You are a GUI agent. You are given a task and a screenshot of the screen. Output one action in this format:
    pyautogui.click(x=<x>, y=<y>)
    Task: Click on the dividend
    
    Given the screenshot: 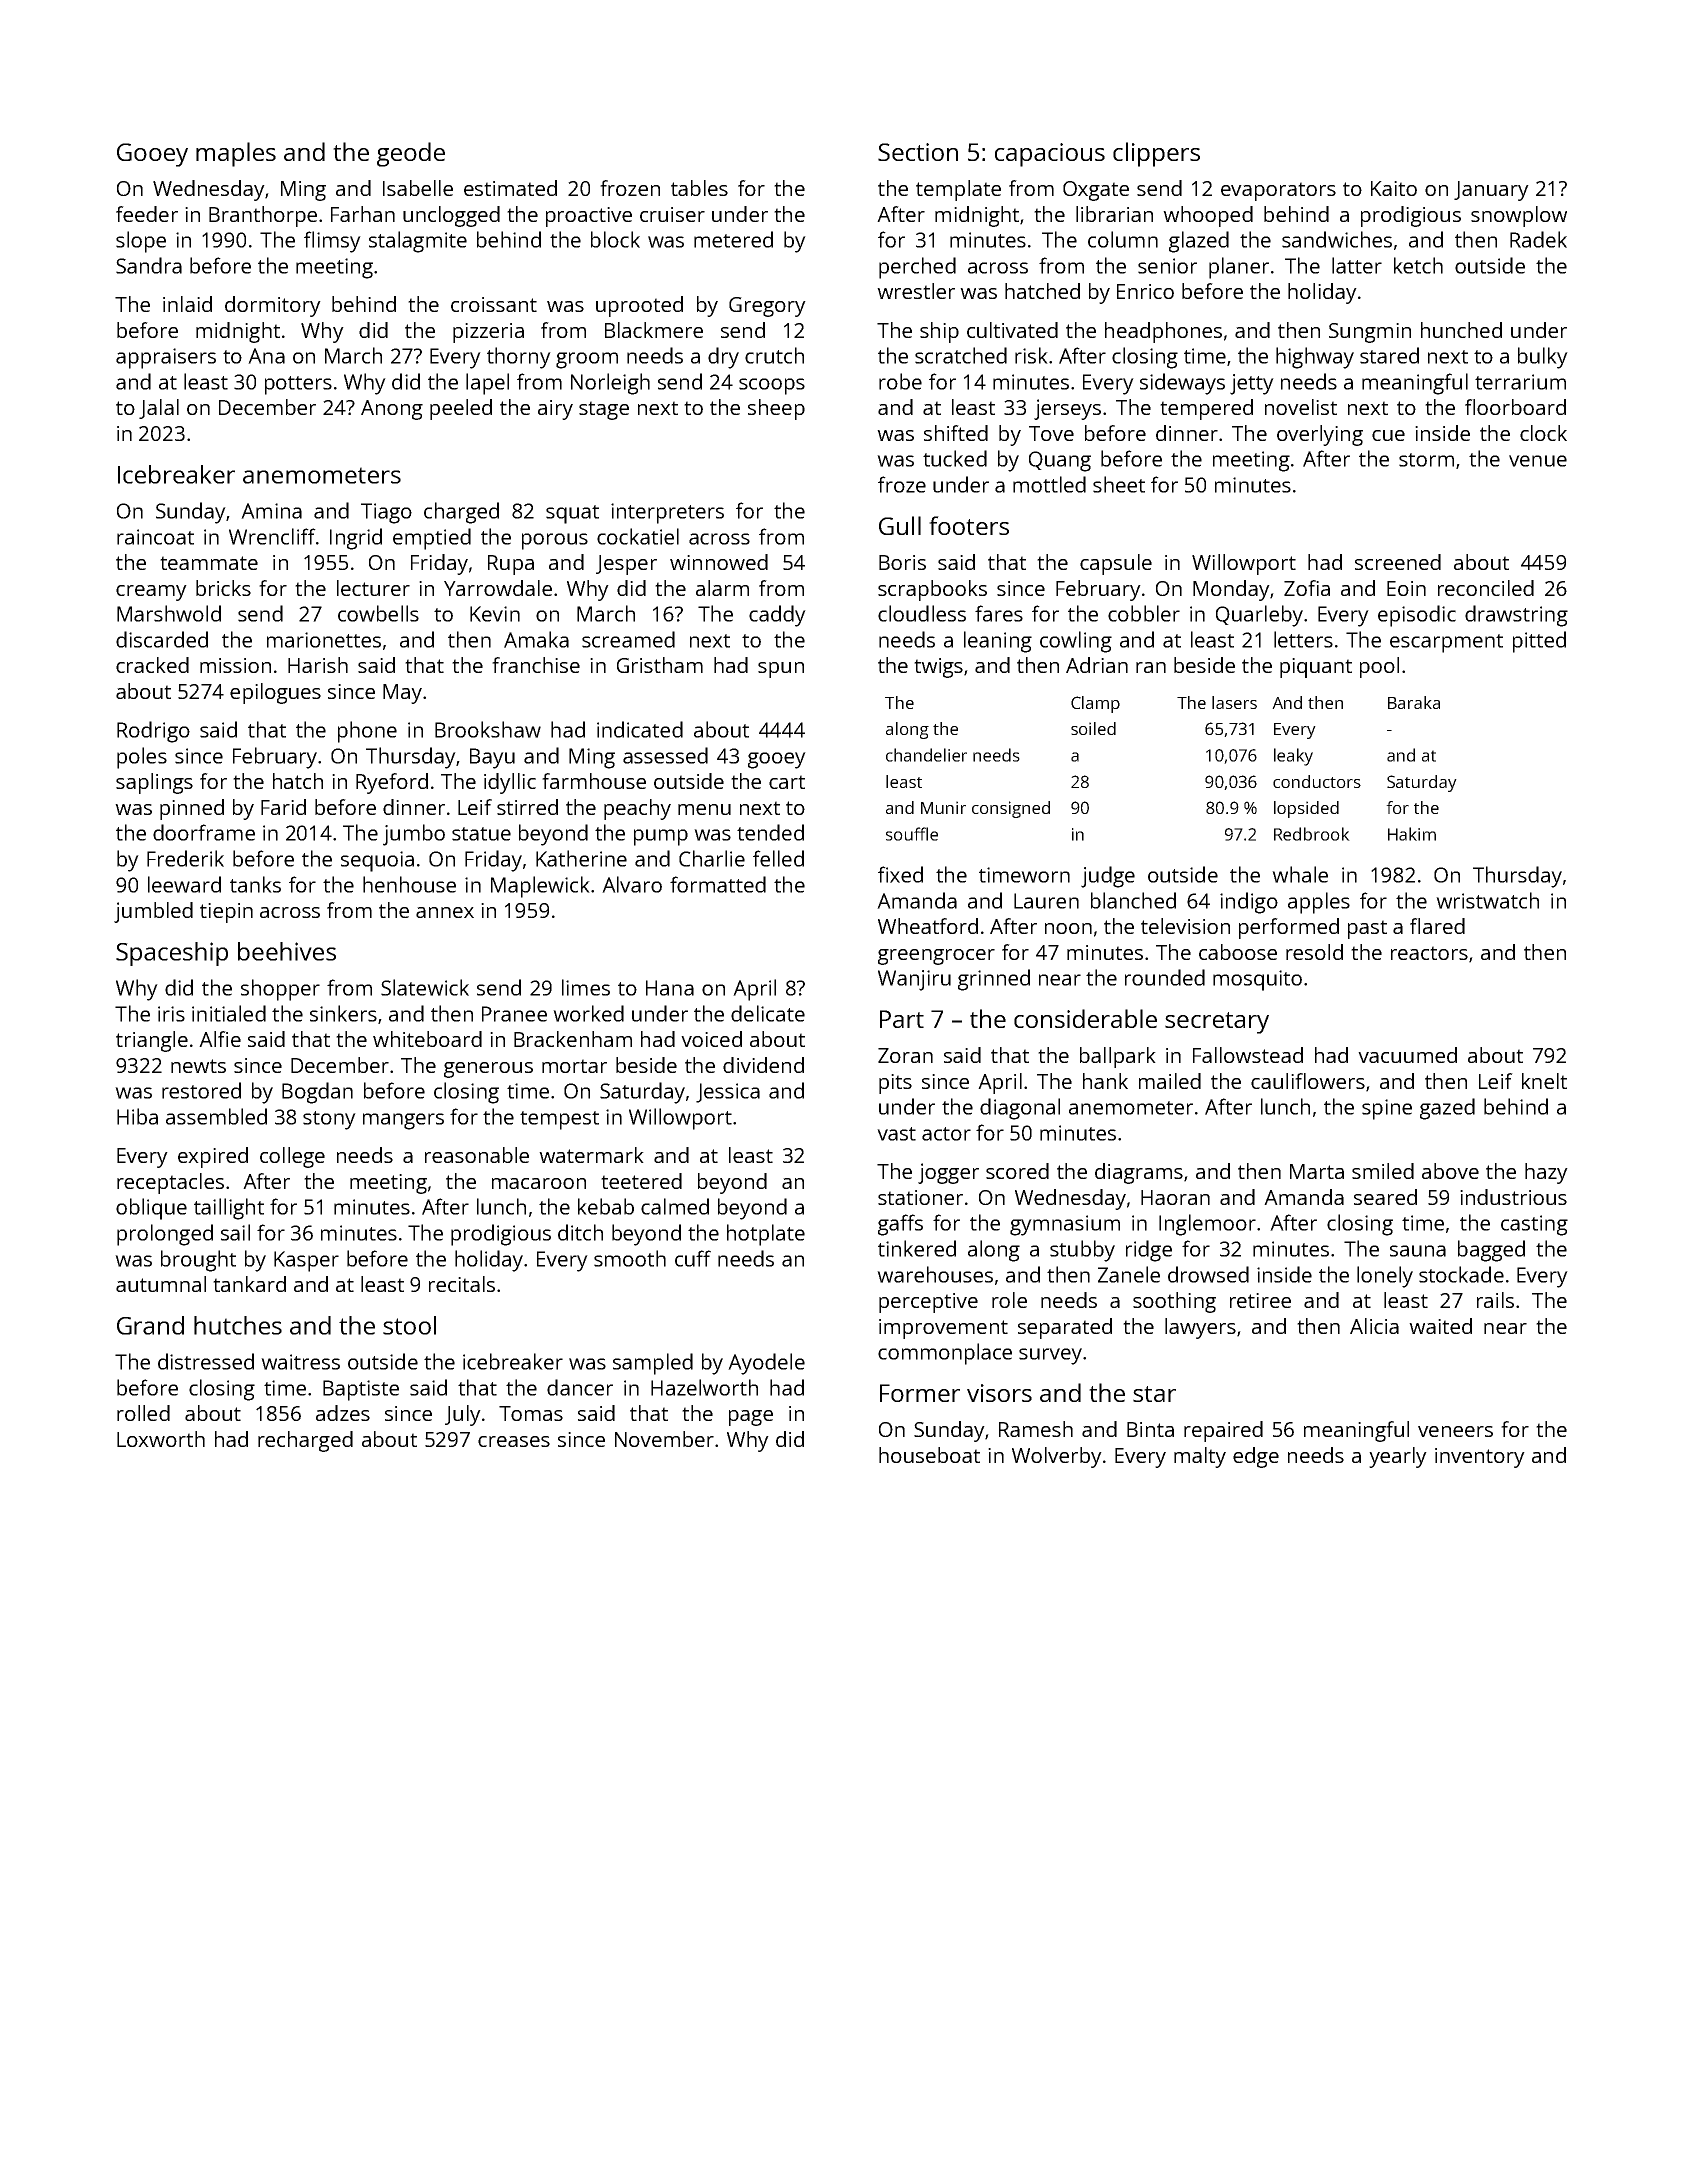 What is the action you would take?
    pyautogui.click(x=763, y=1065)
